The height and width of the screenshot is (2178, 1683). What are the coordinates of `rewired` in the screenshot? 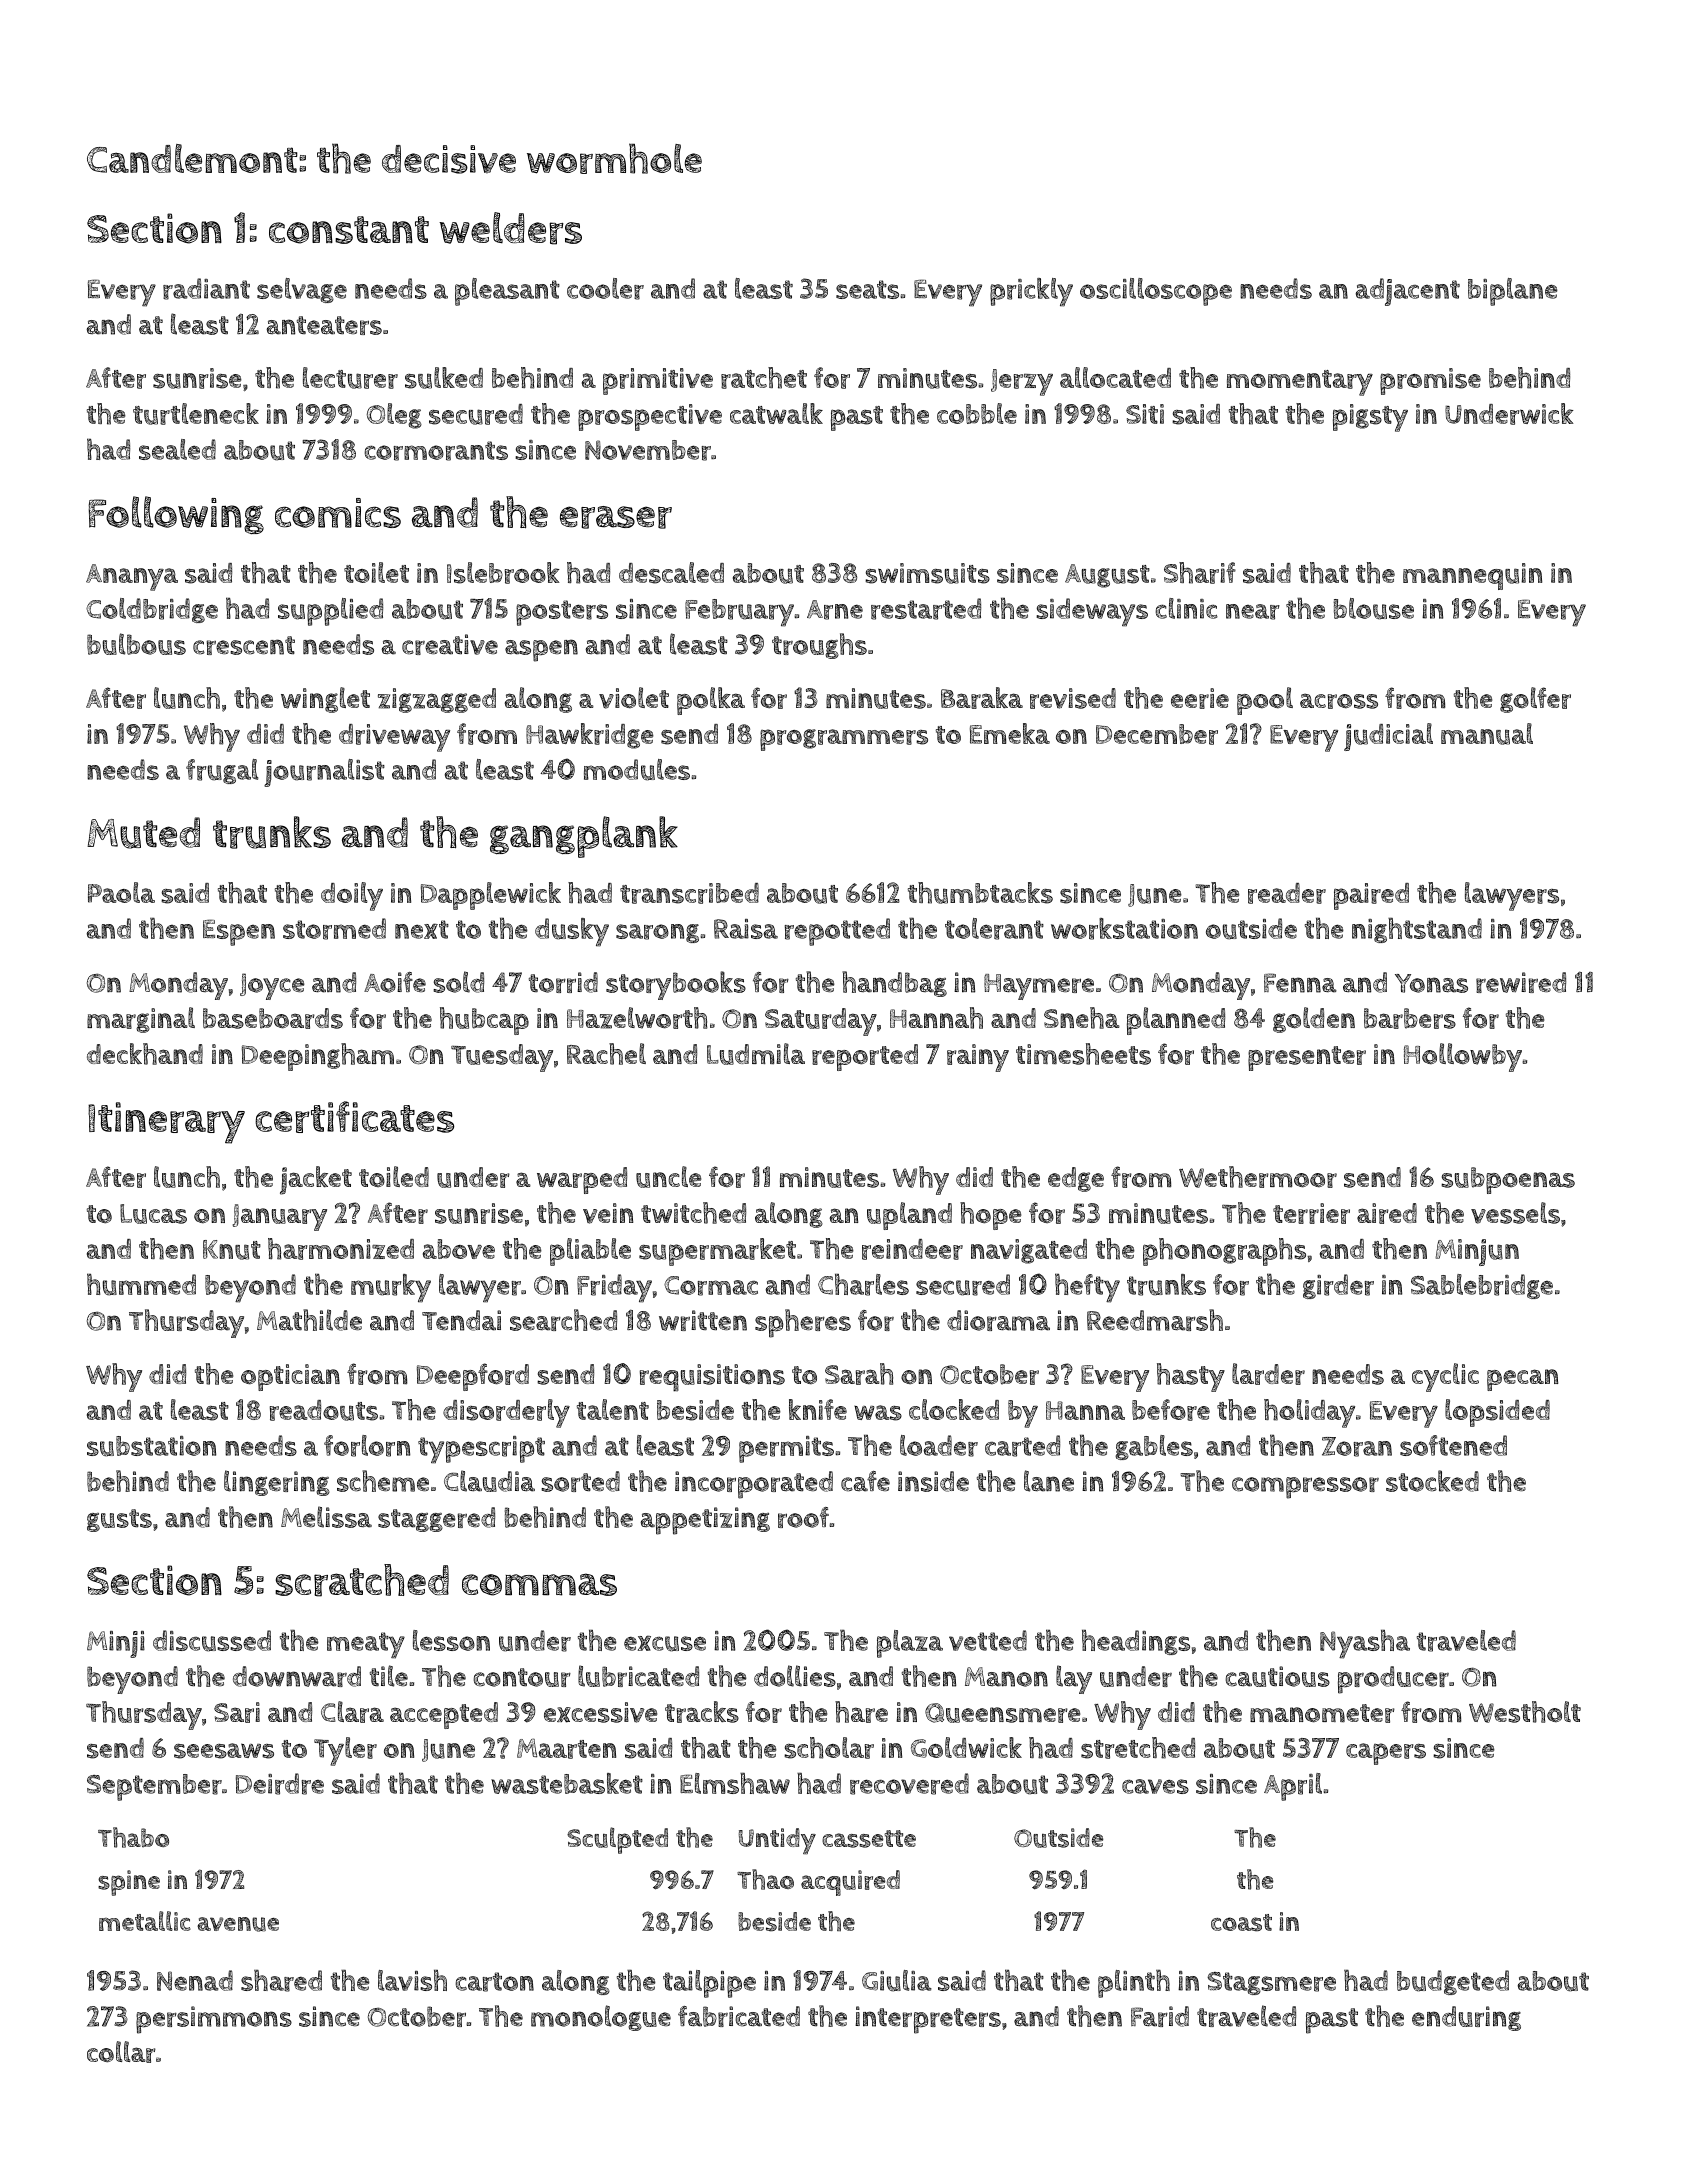 It's located at (1521, 982).
